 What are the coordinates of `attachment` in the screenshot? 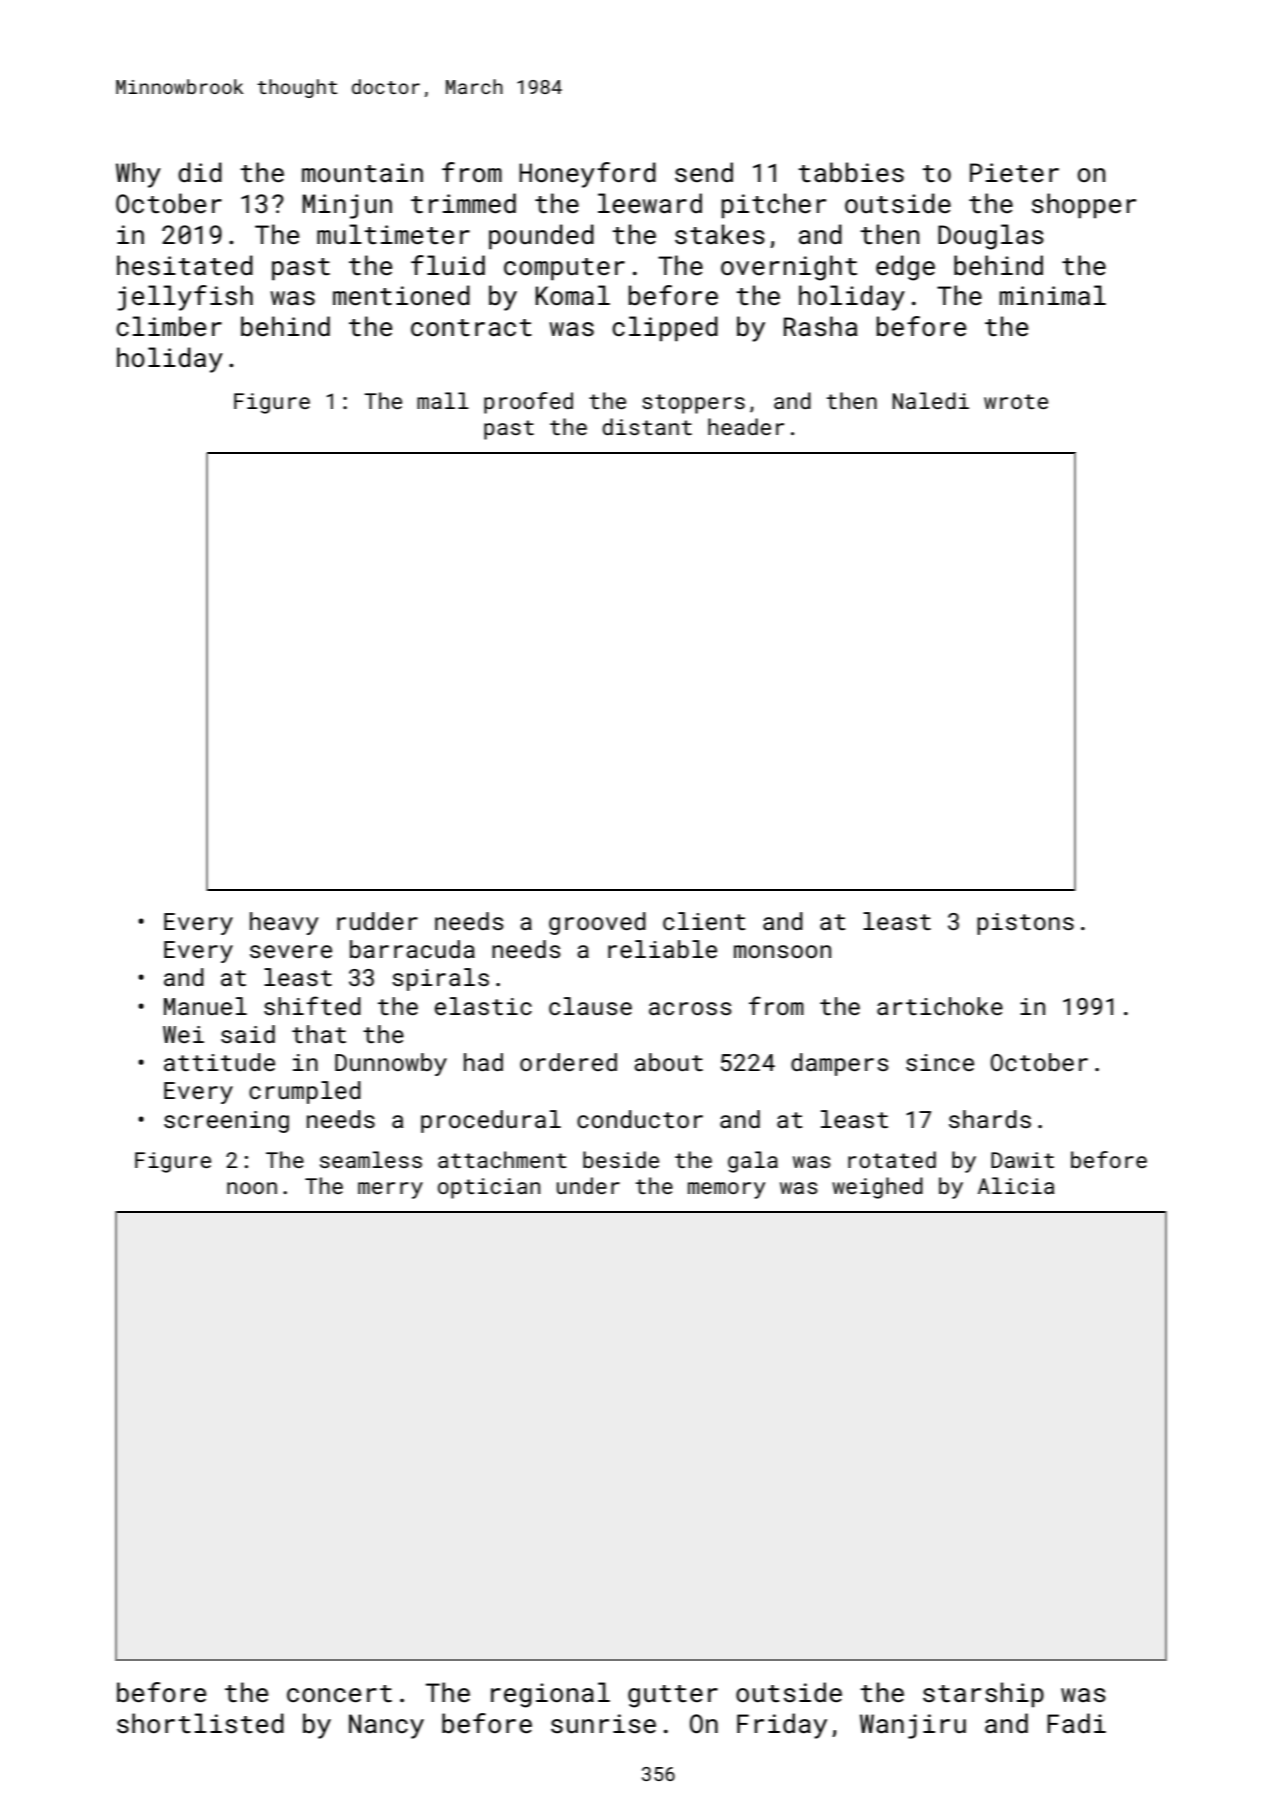 It's located at (502, 1159).
